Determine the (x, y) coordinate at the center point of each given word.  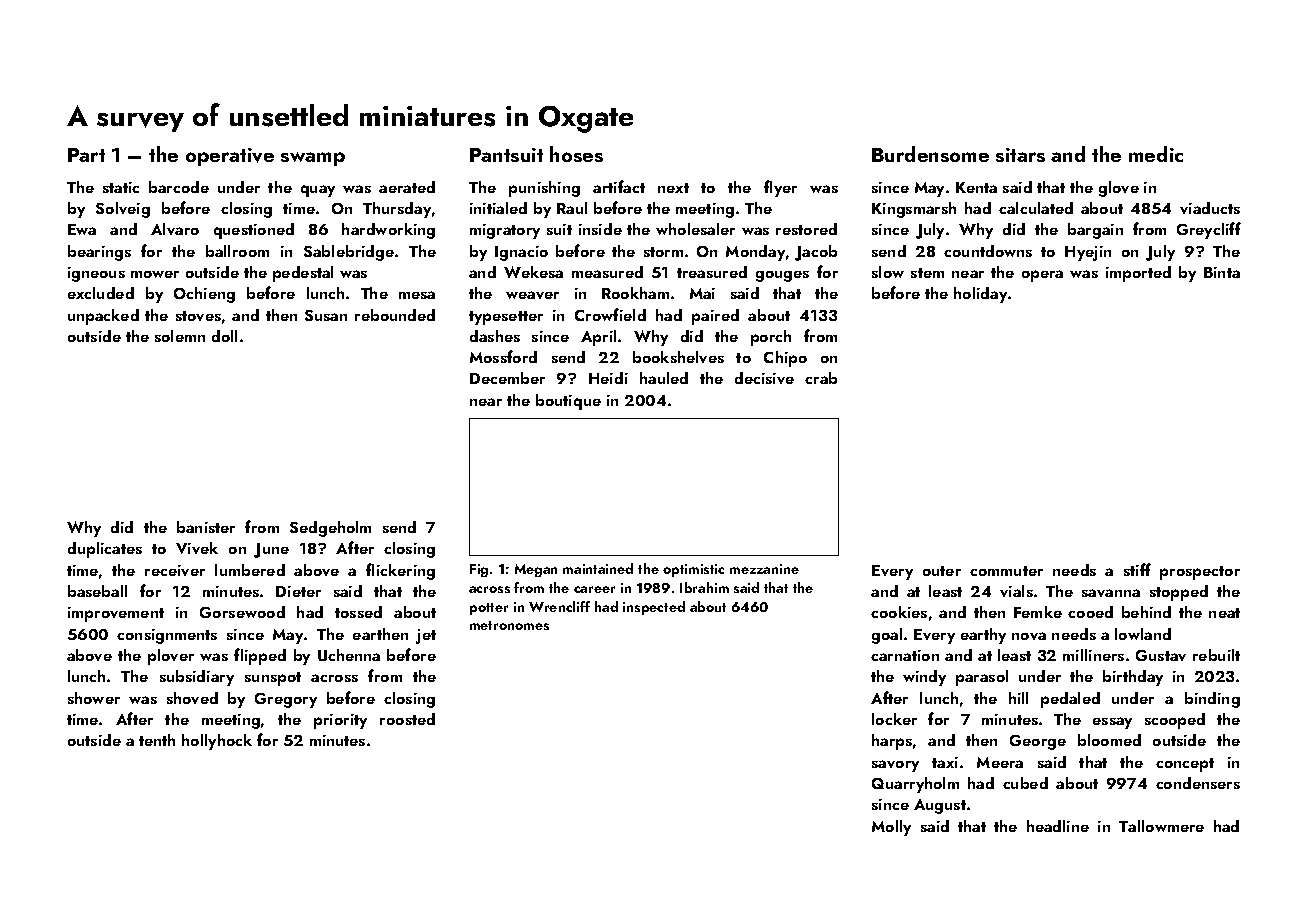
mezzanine (764, 569)
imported (1138, 274)
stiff (1137, 569)
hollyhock (217, 742)
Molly (891, 828)
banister (206, 527)
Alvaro (175, 229)
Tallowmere (1161, 826)
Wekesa (533, 272)
